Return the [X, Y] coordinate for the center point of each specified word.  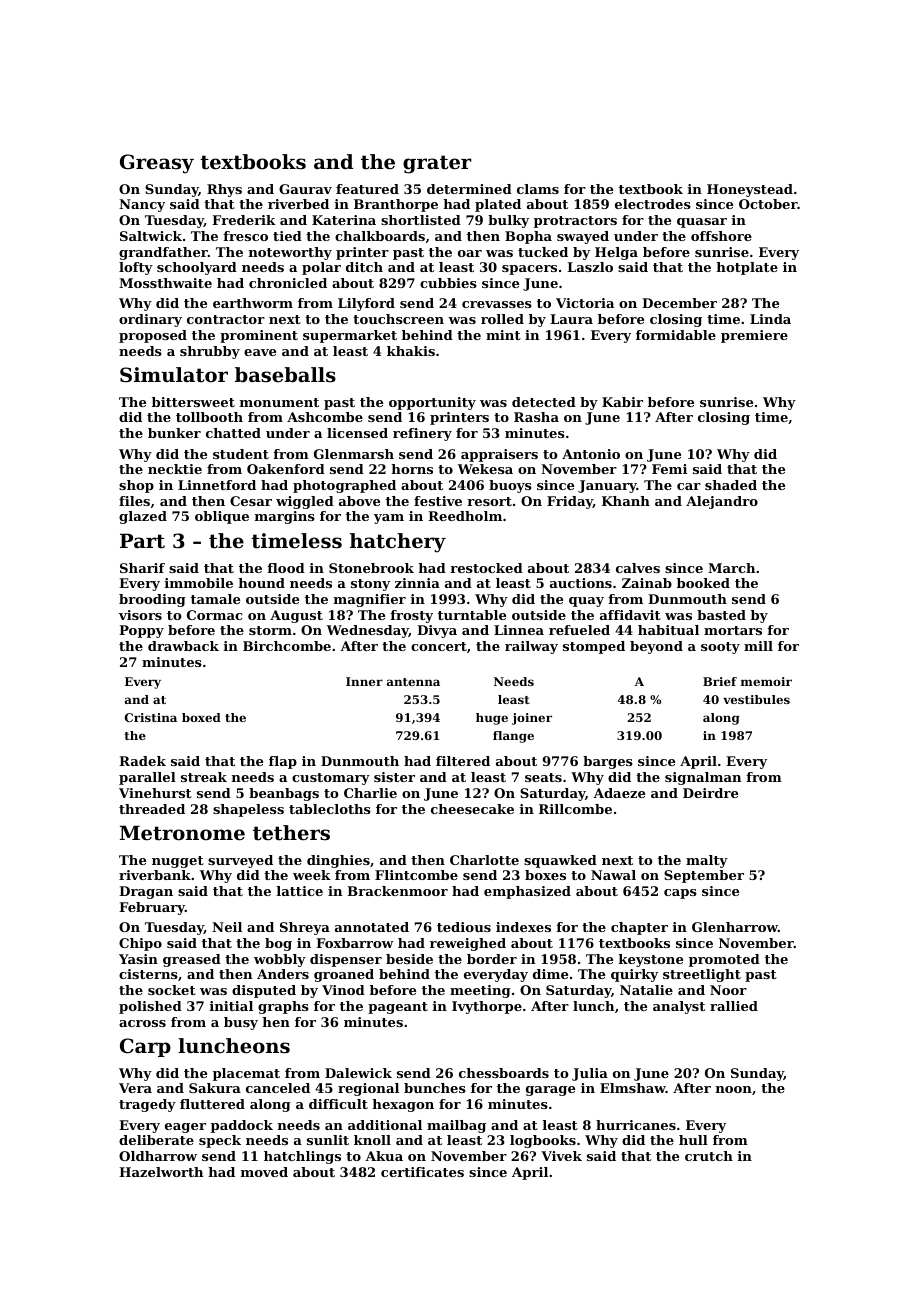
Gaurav [305, 189]
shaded [731, 485]
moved [264, 1172]
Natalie [646, 990]
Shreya [305, 928]
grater [437, 164]
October [768, 204]
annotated [372, 927]
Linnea [519, 630]
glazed [143, 517]
